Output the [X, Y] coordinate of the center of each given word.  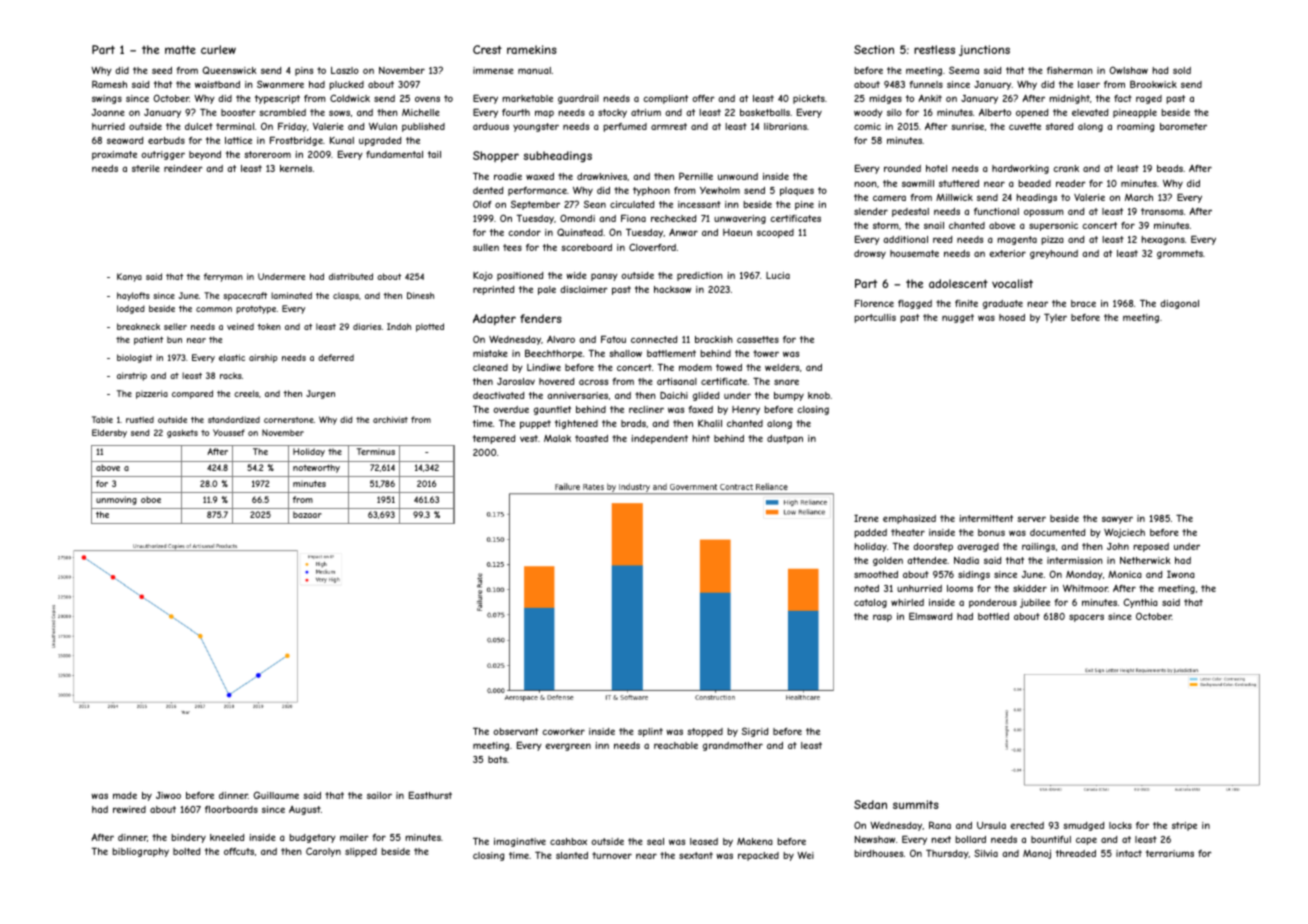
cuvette [1025, 126]
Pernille [696, 176]
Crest [487, 49]
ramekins [532, 49]
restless [934, 49]
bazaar [307, 514]
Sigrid [755, 732]
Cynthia [1140, 603]
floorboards [231, 809]
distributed [351, 276]
